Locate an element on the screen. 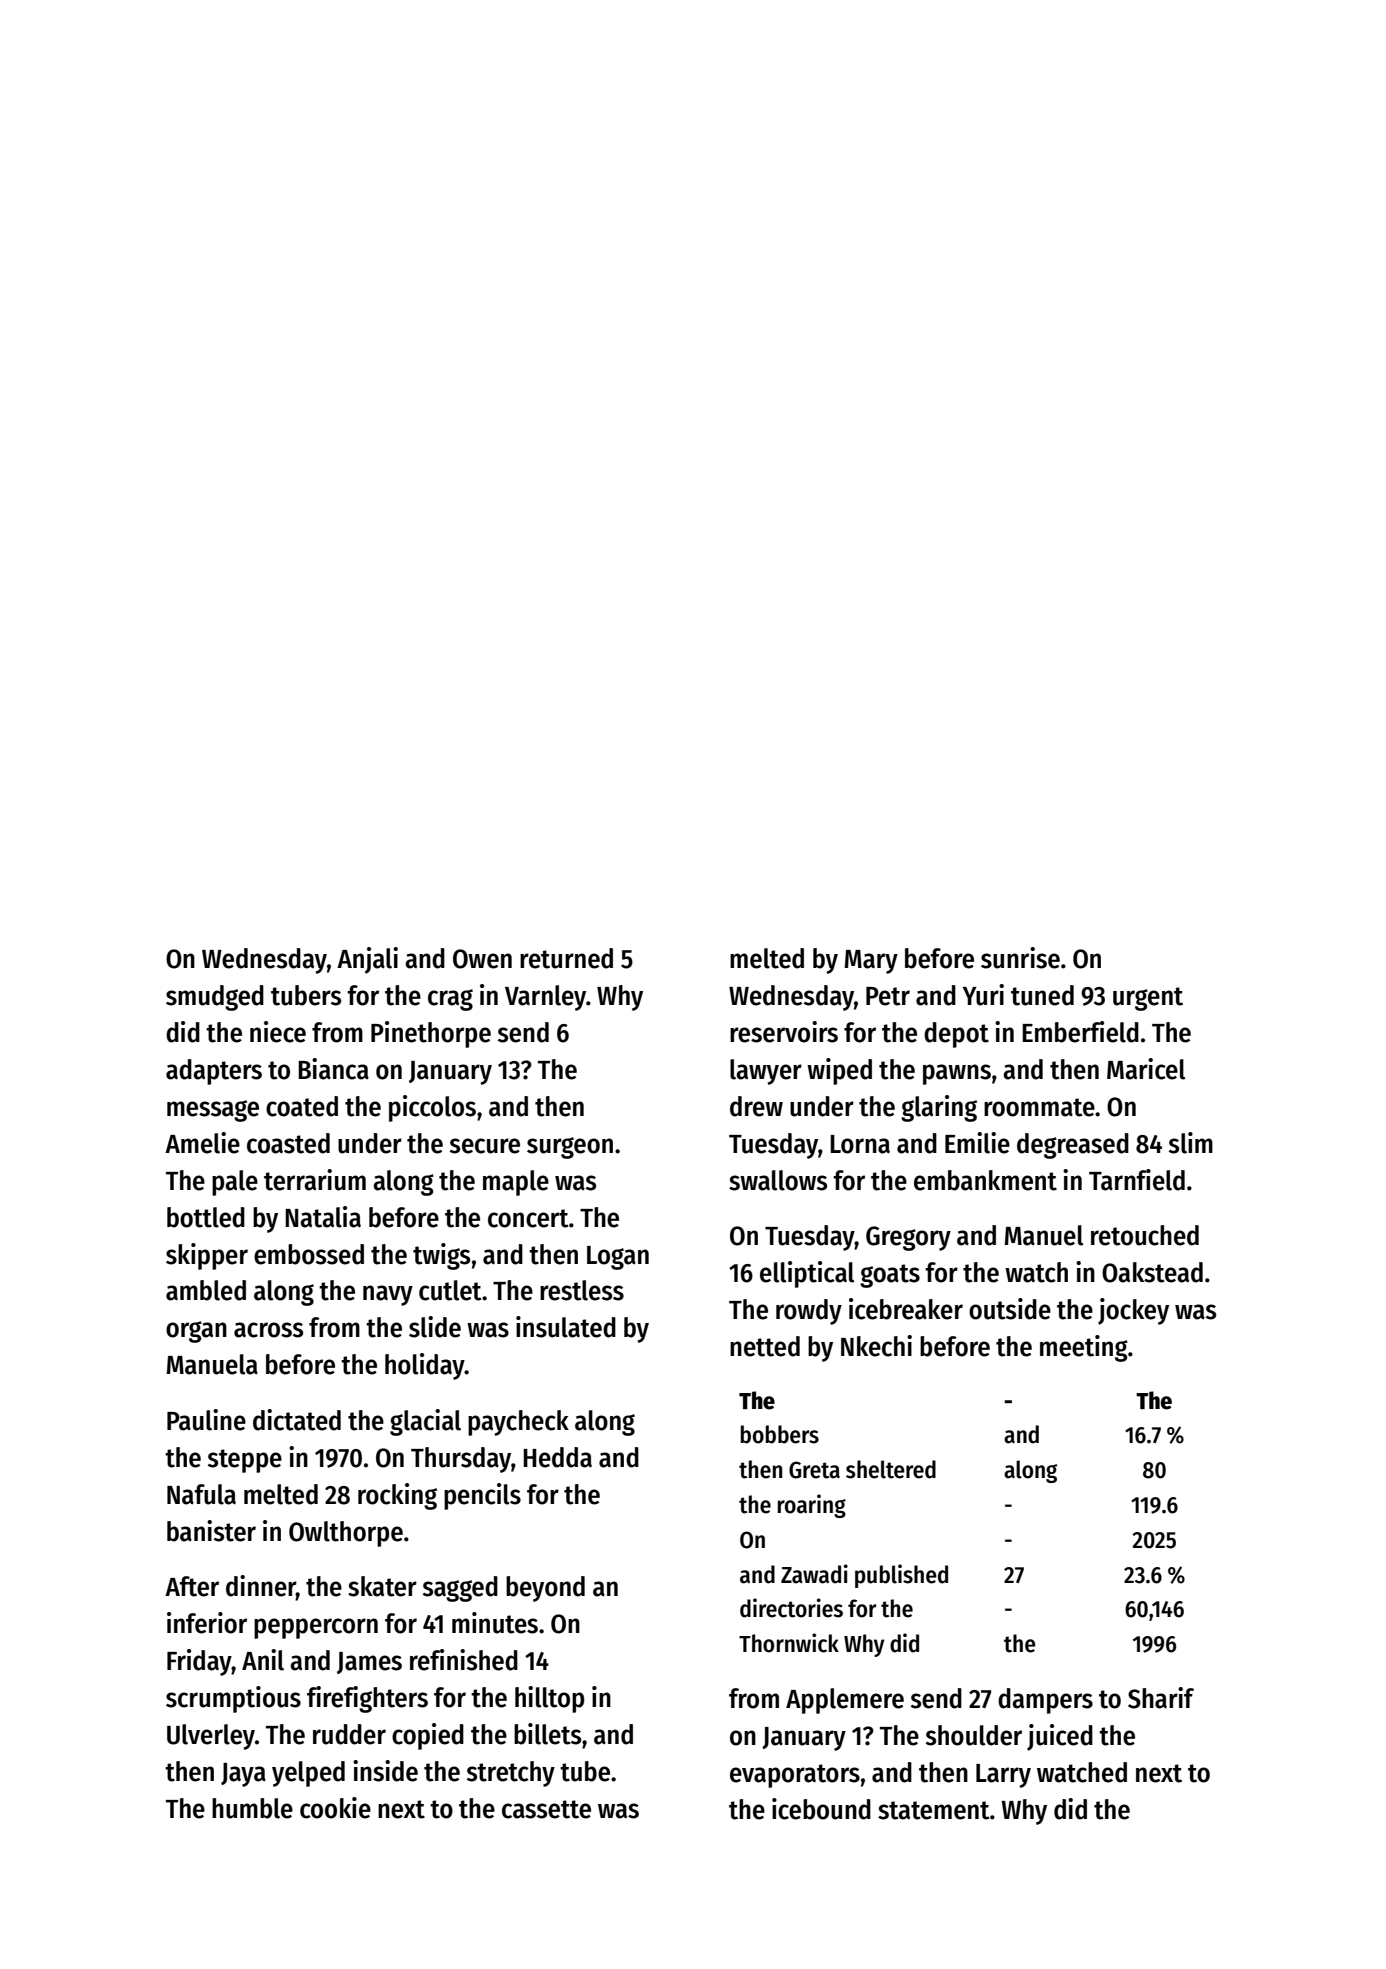 The width and height of the screenshot is (1386, 1969). cassette is located at coordinates (546, 1809).
